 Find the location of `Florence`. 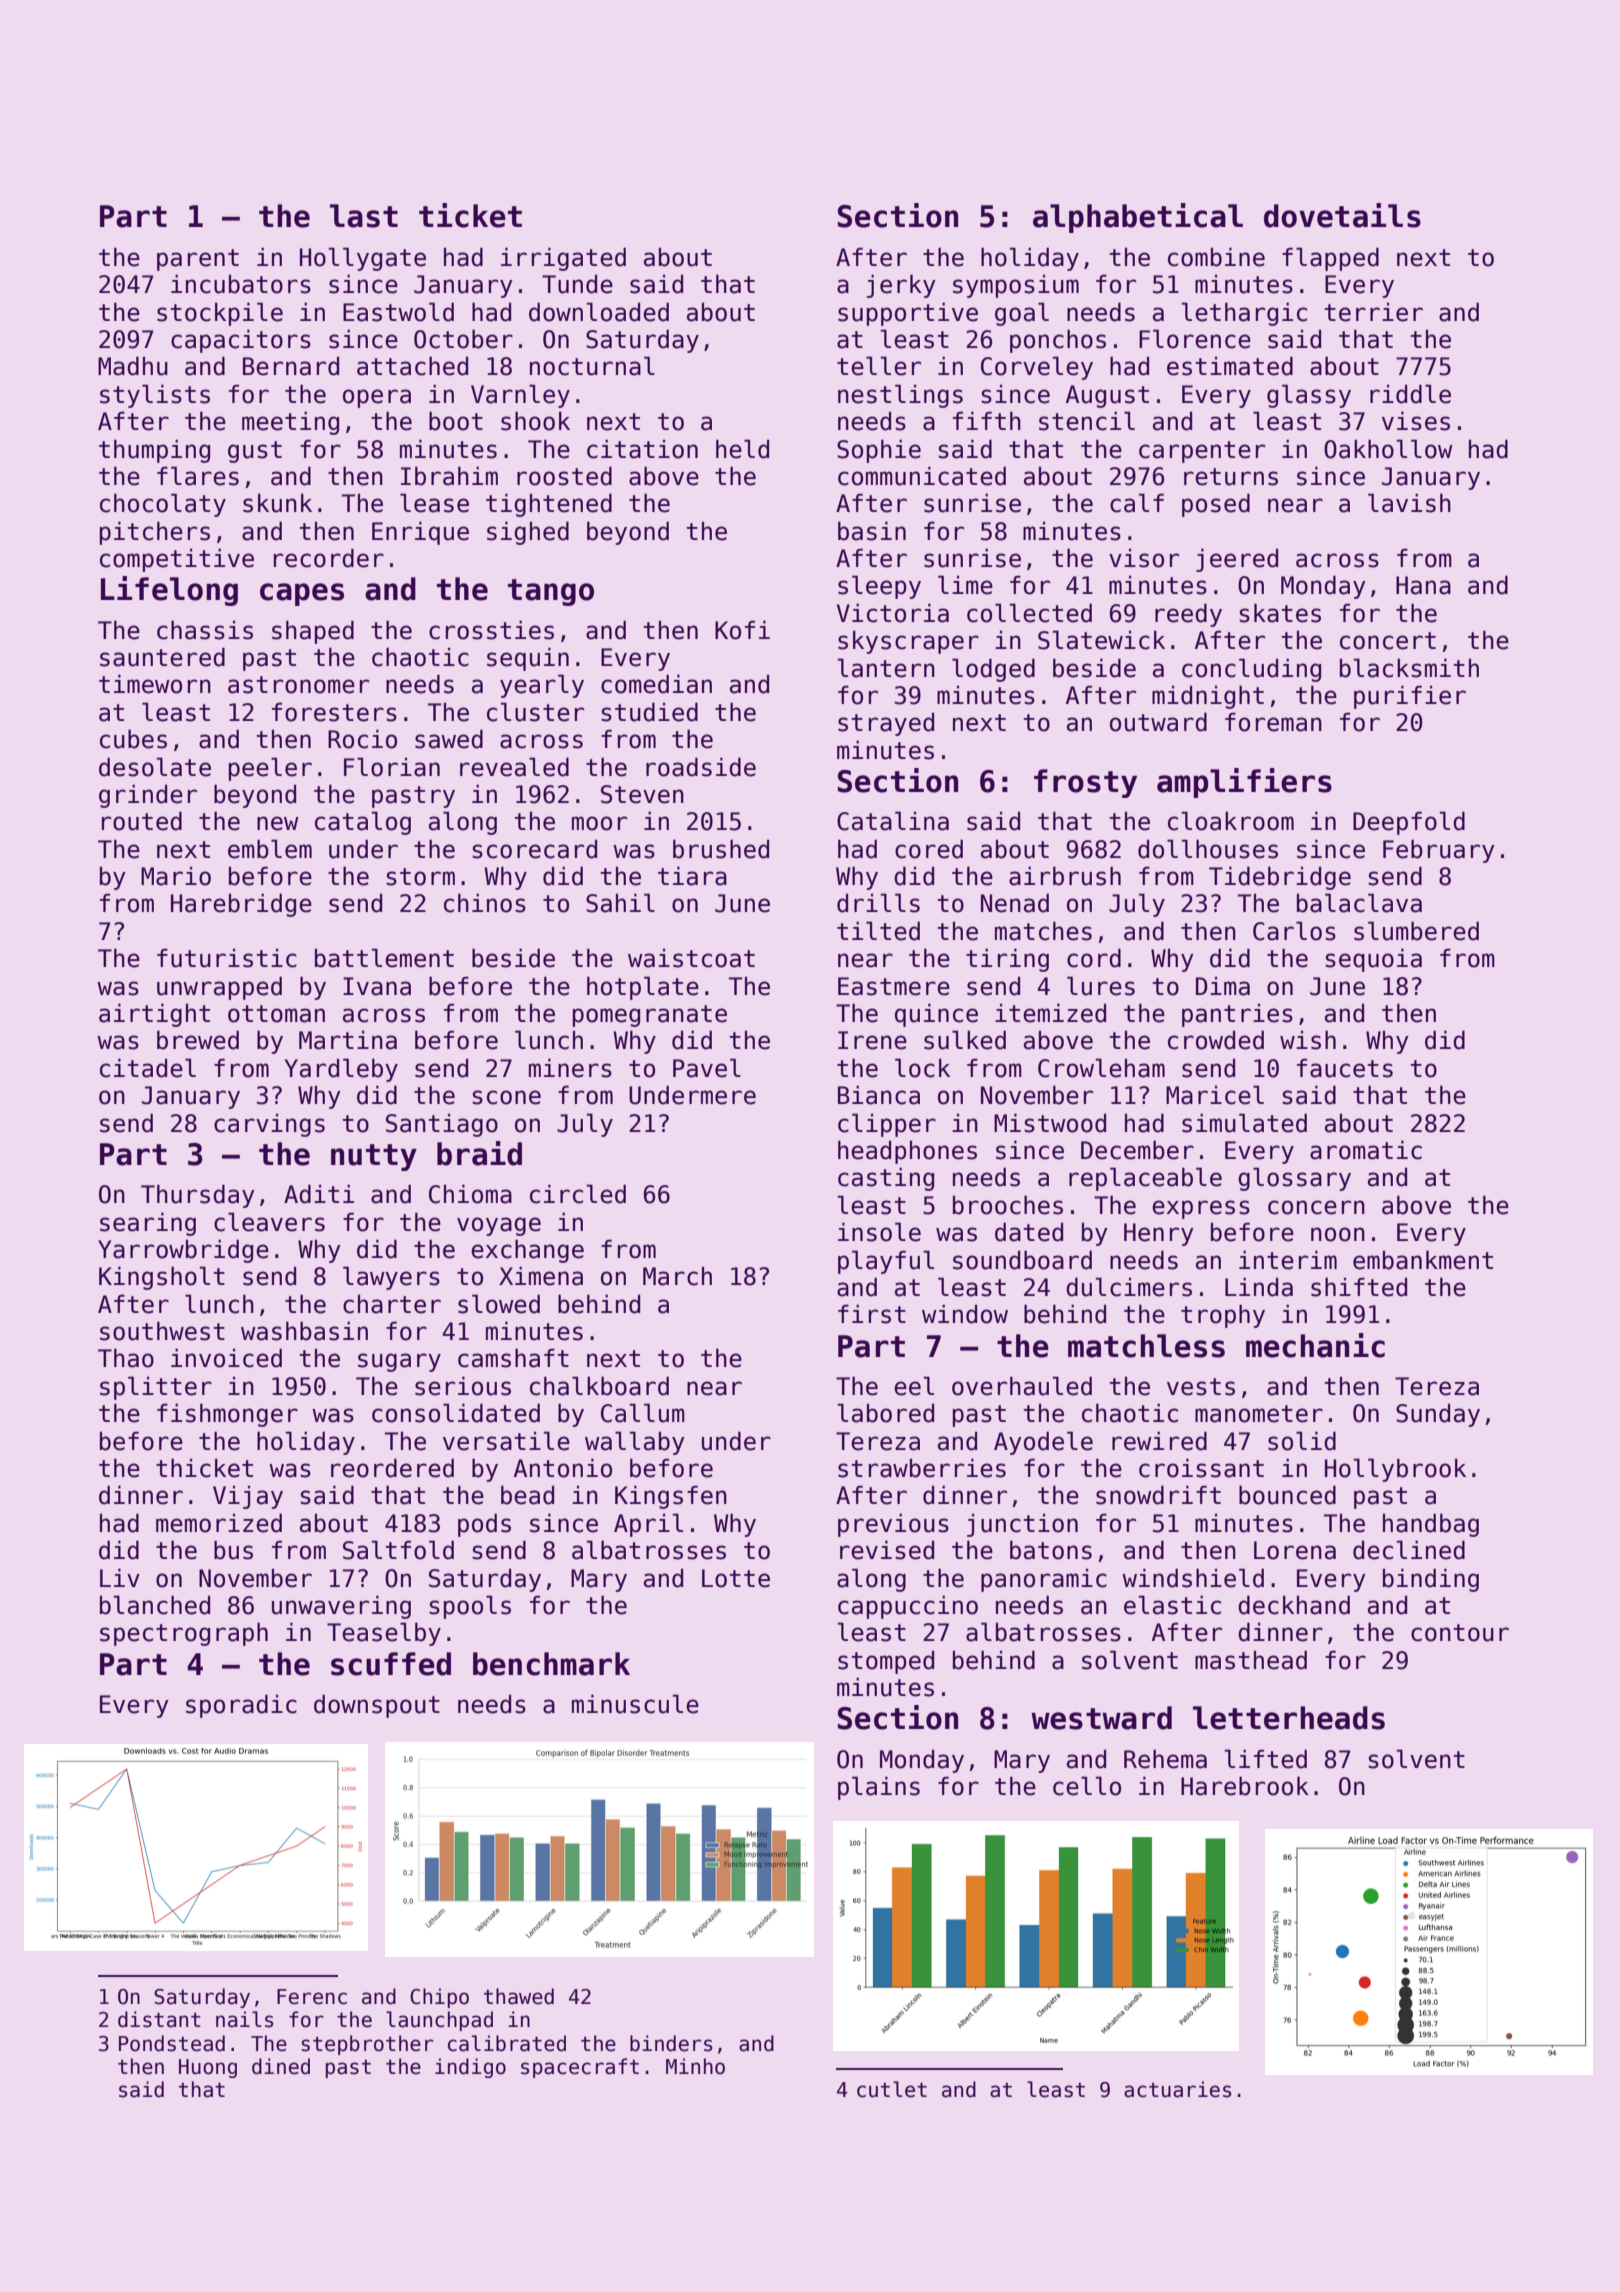

Florence is located at coordinates (1195, 339).
